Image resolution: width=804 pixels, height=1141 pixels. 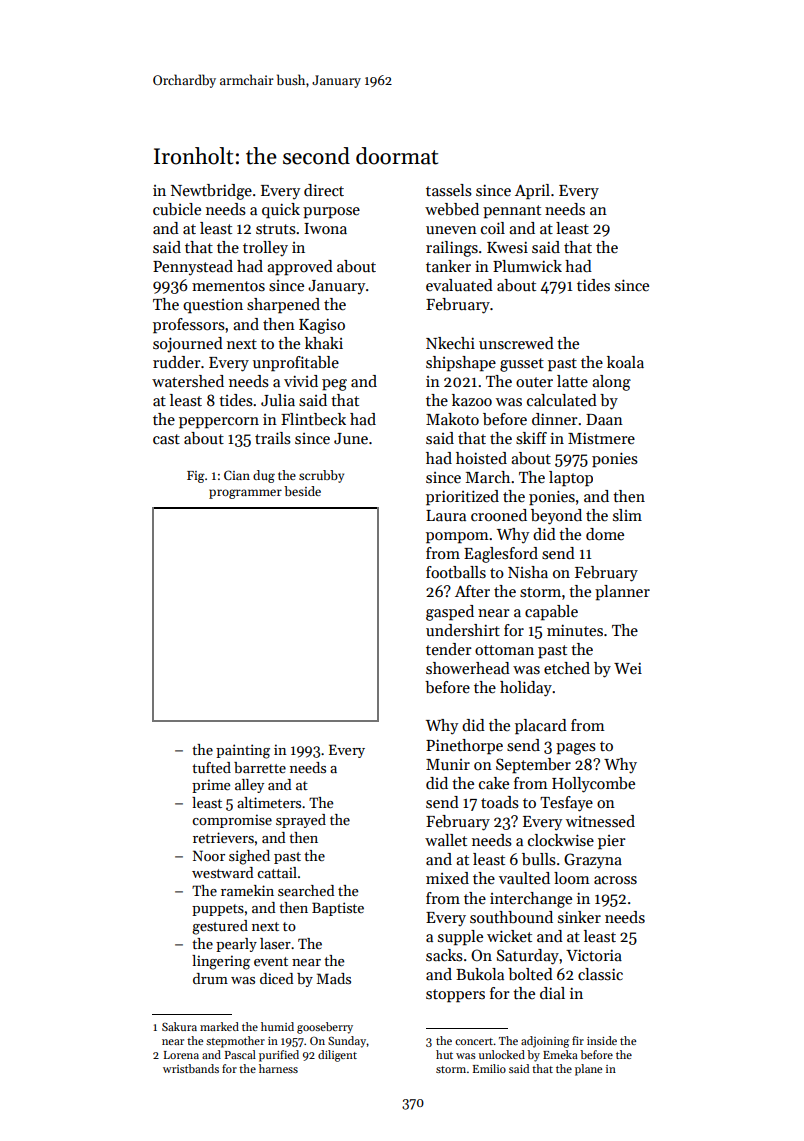 What do you see at coordinates (600, 974) in the image?
I see `classic` at bounding box center [600, 974].
